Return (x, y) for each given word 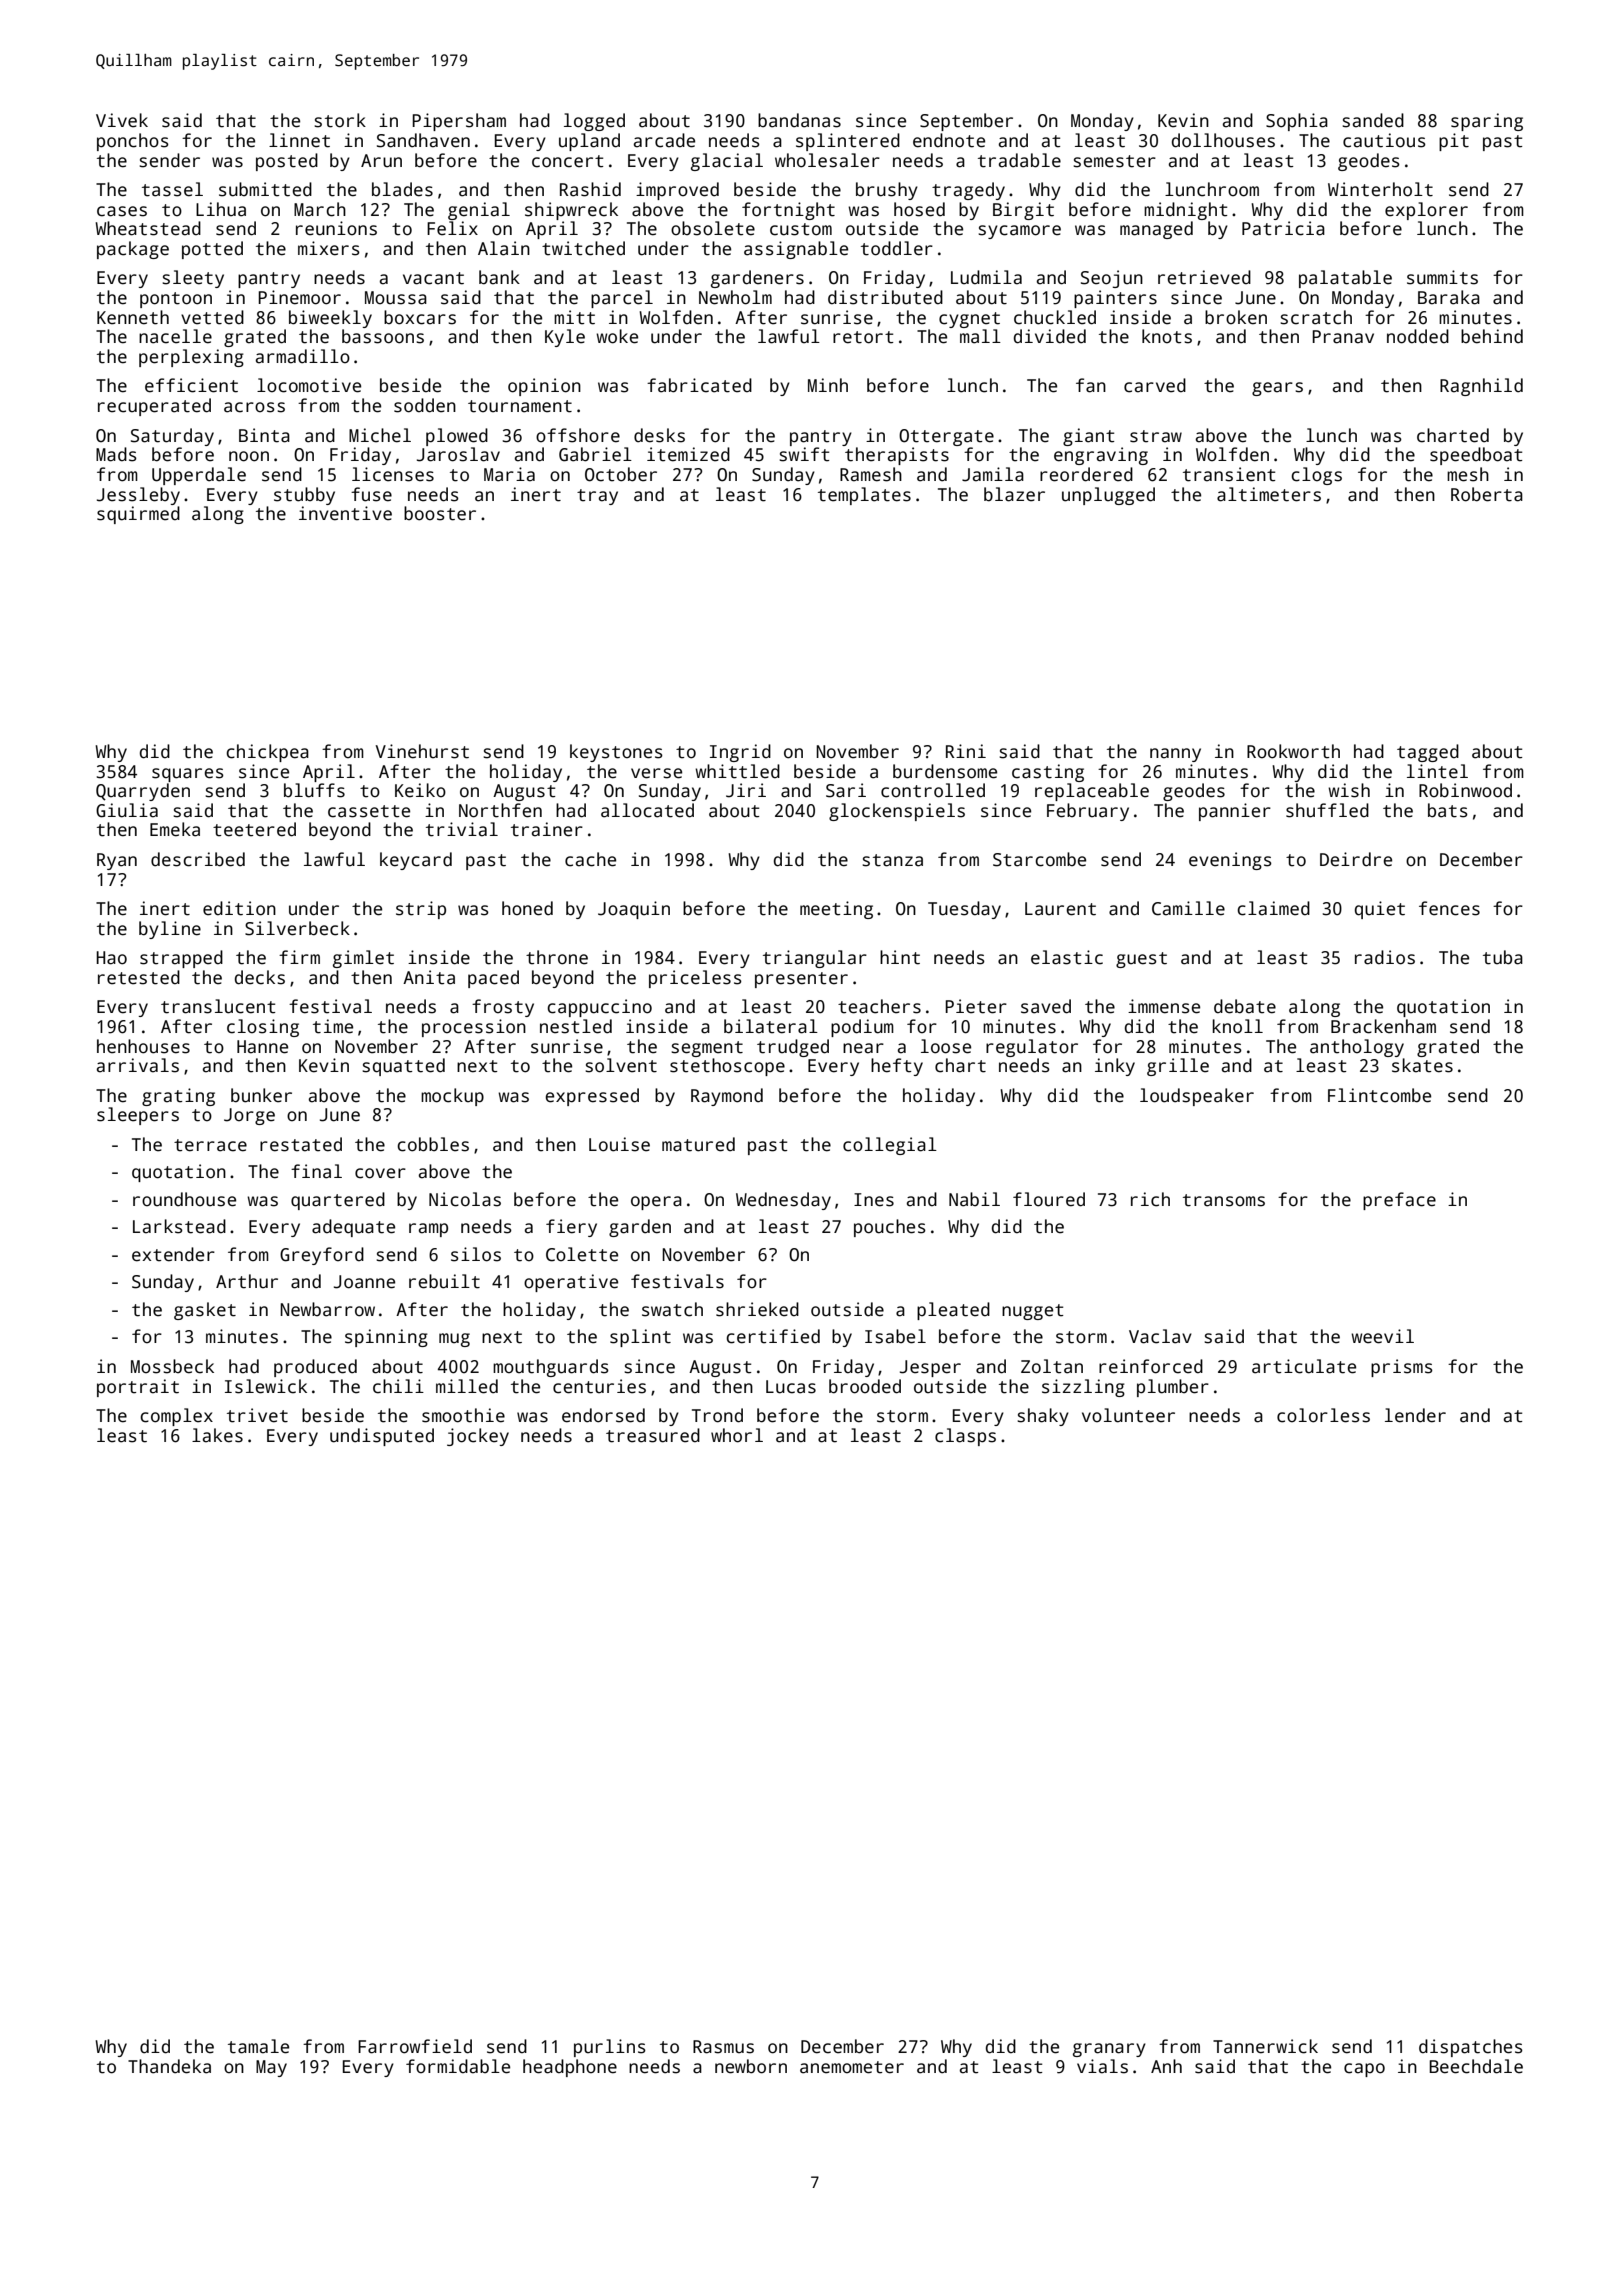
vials (1102, 2066)
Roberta (1487, 494)
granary (1109, 2050)
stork (340, 120)
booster (440, 513)
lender (1415, 1415)
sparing (1487, 122)
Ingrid (740, 753)
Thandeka (169, 2066)
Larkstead (179, 1226)
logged (594, 122)
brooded (865, 1386)
